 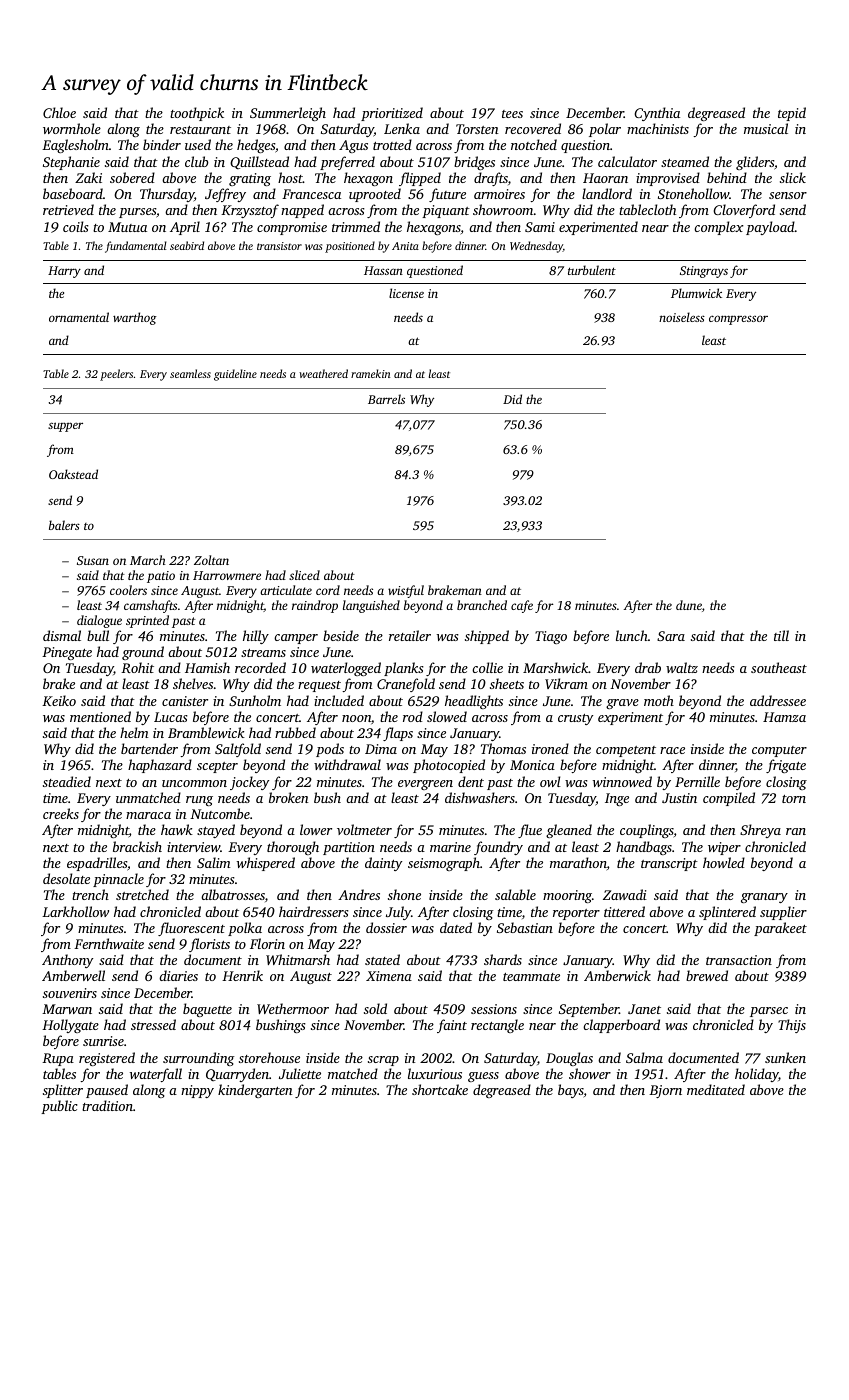 What do you see at coordinates (255, 700) in the image?
I see `Sunholm` at bounding box center [255, 700].
